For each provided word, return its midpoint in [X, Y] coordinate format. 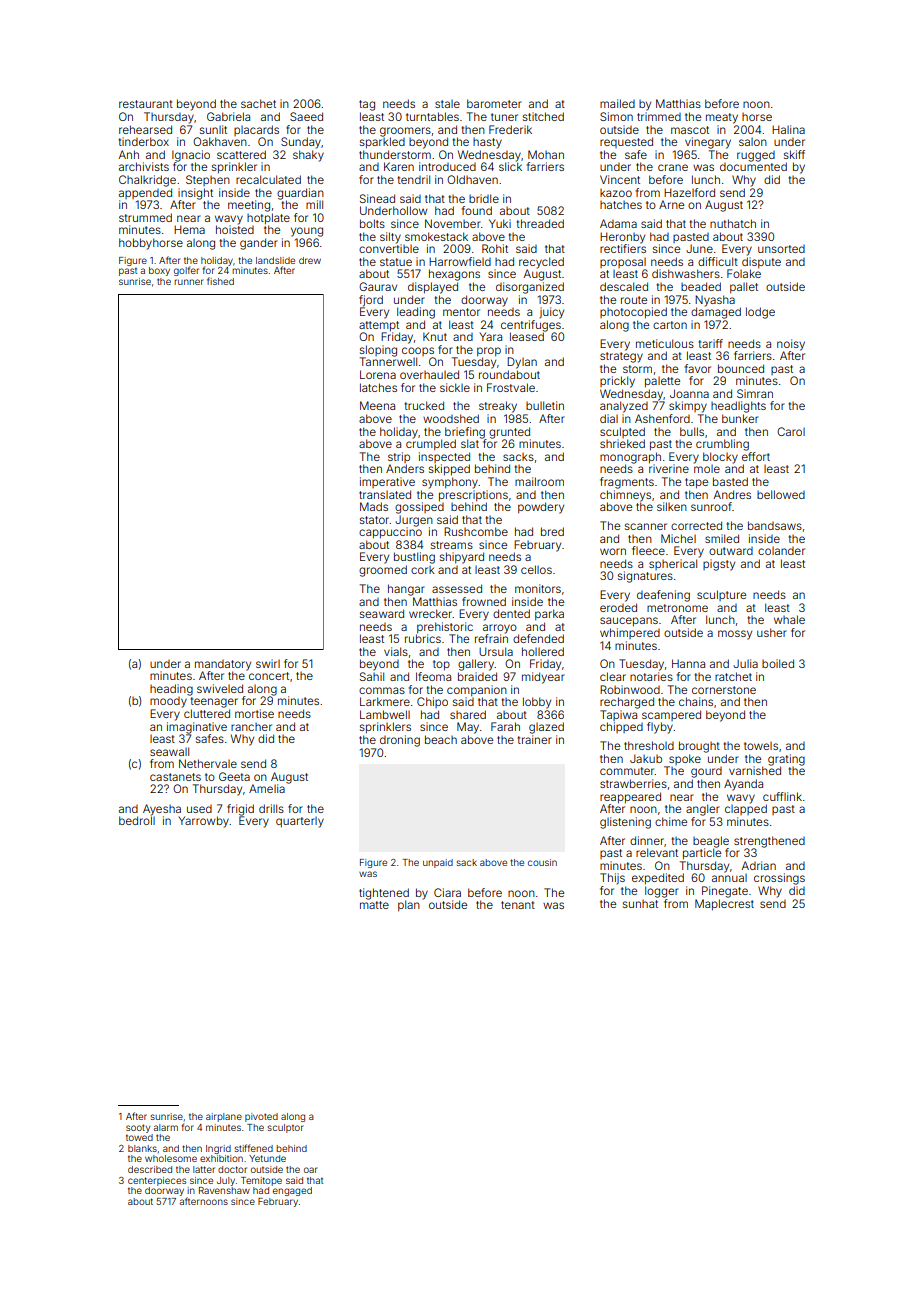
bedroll [137, 820]
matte [374, 905]
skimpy [688, 407]
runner [189, 282]
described [150, 1169]
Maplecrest [724, 905]
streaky [498, 407]
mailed [617, 103]
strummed [145, 217]
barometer [494, 103]
